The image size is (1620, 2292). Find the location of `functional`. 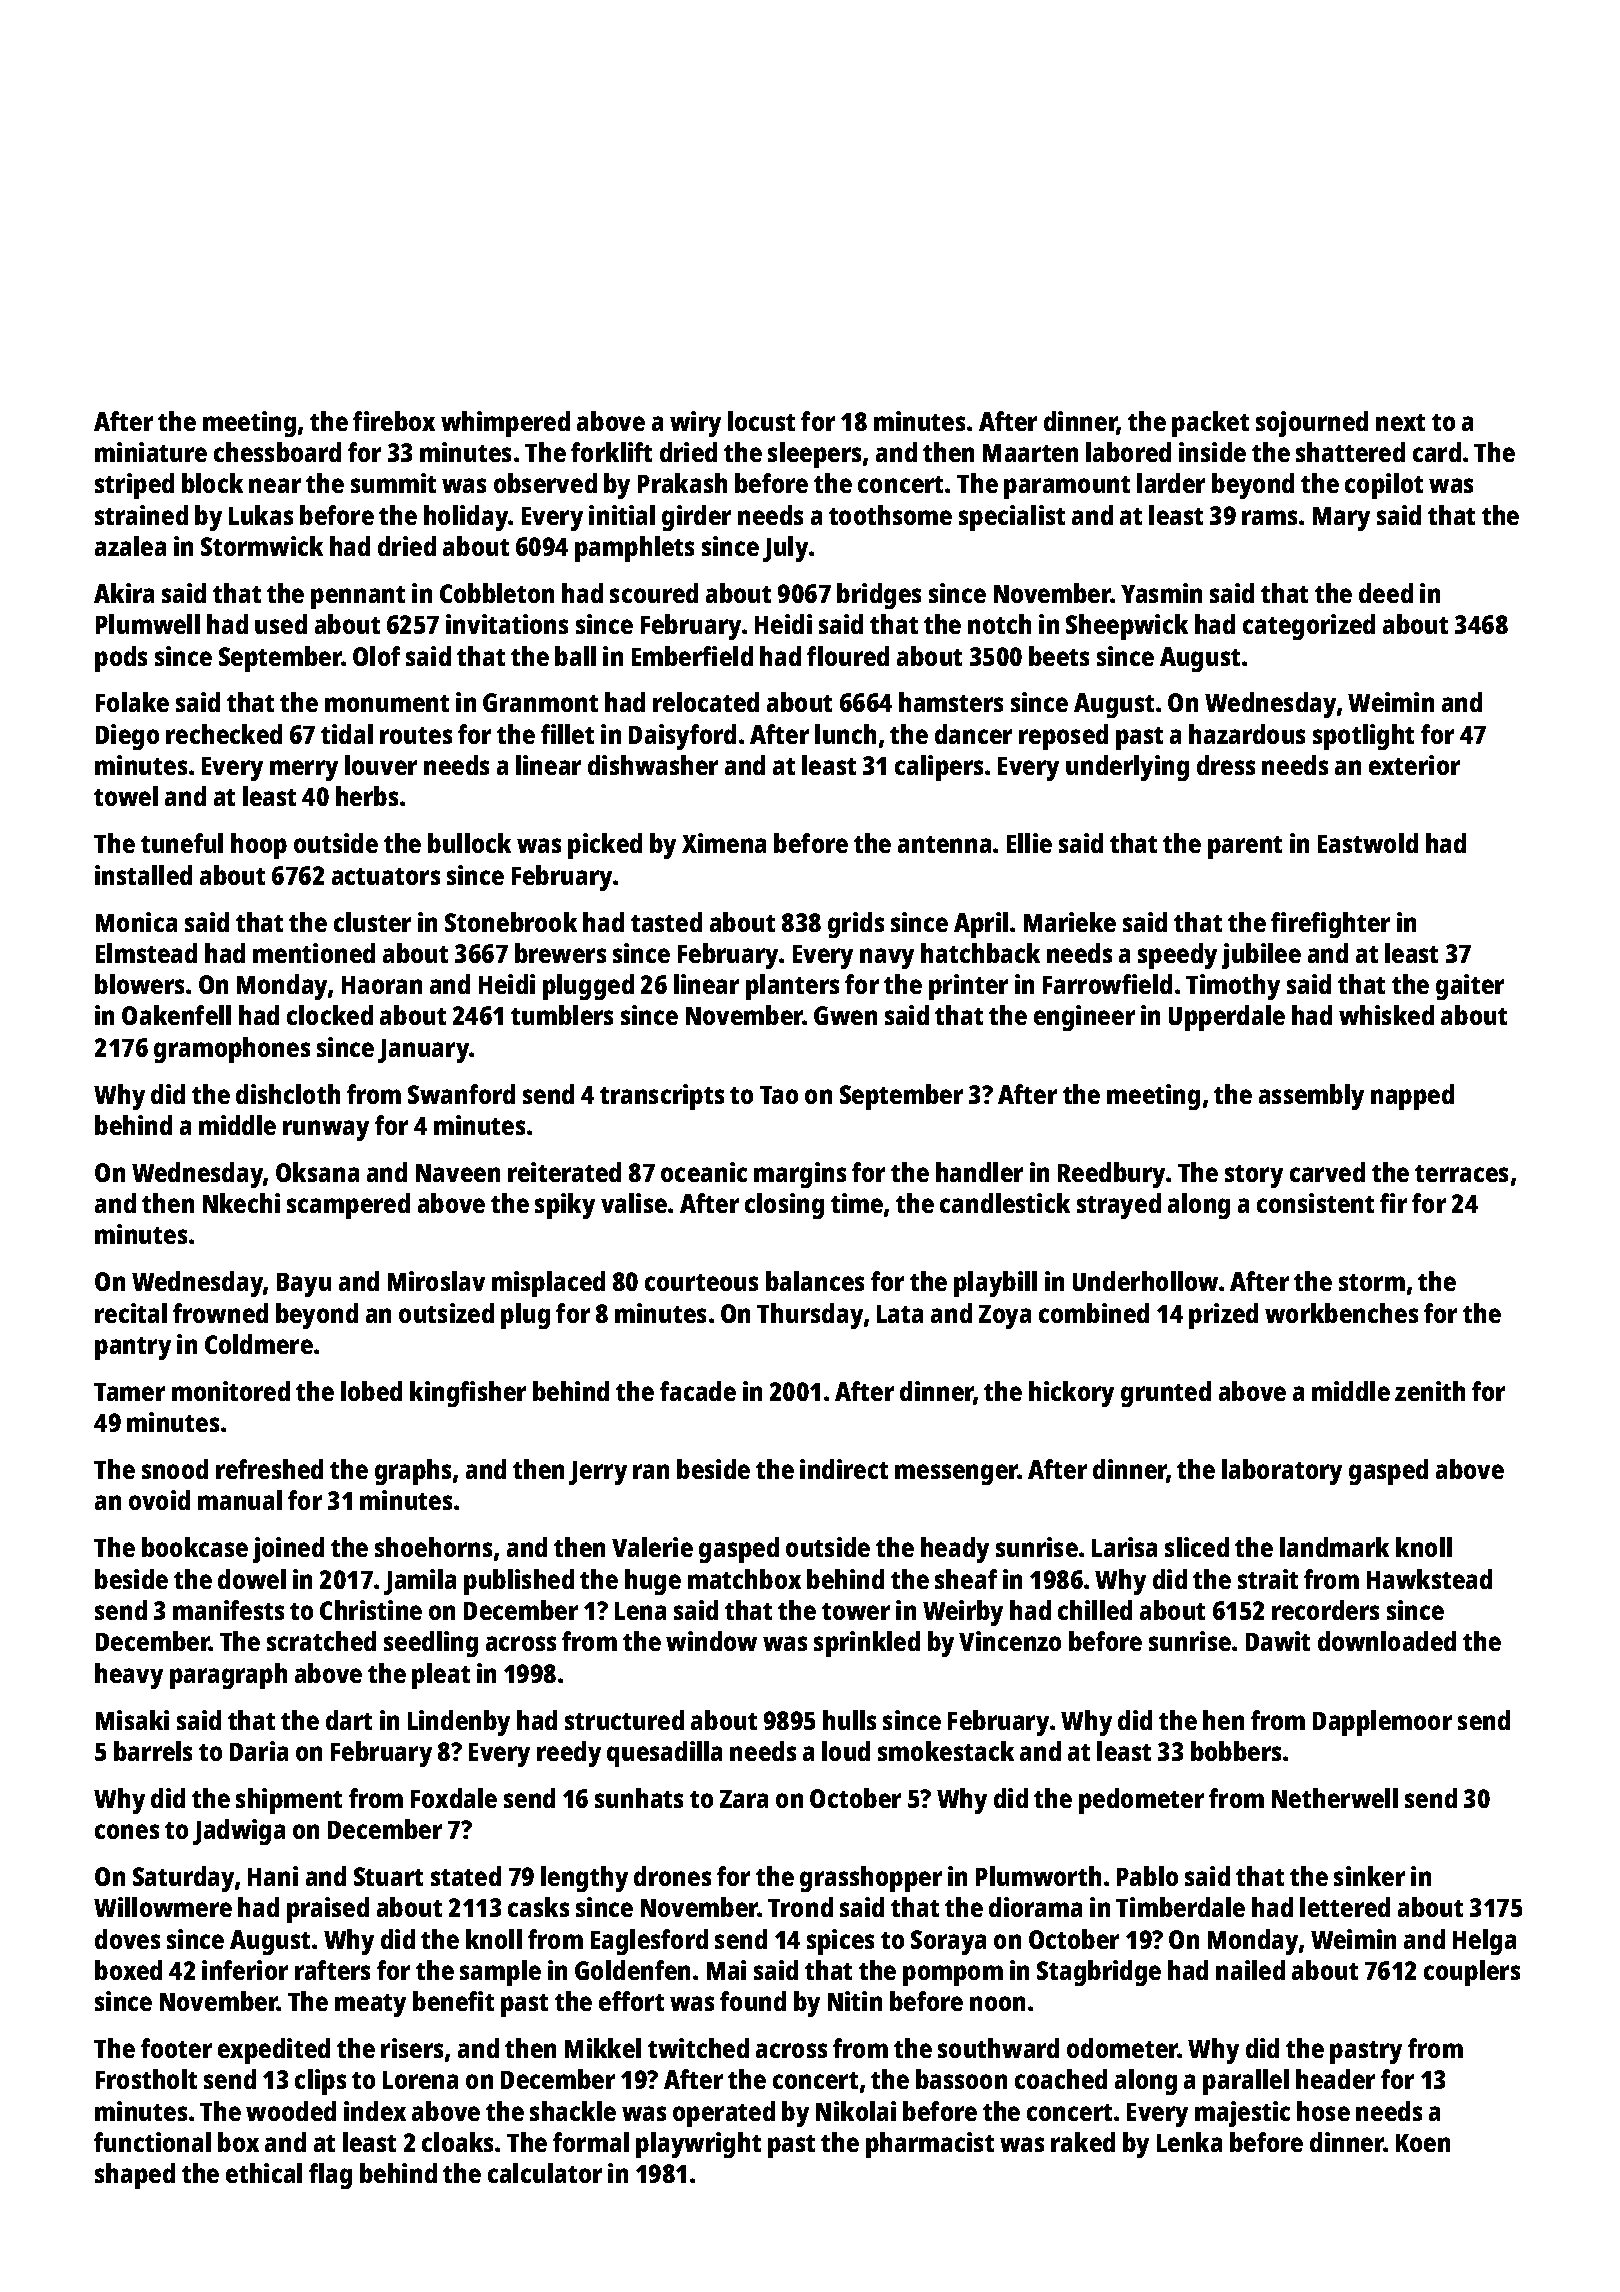

functional is located at coordinates (152, 2142).
